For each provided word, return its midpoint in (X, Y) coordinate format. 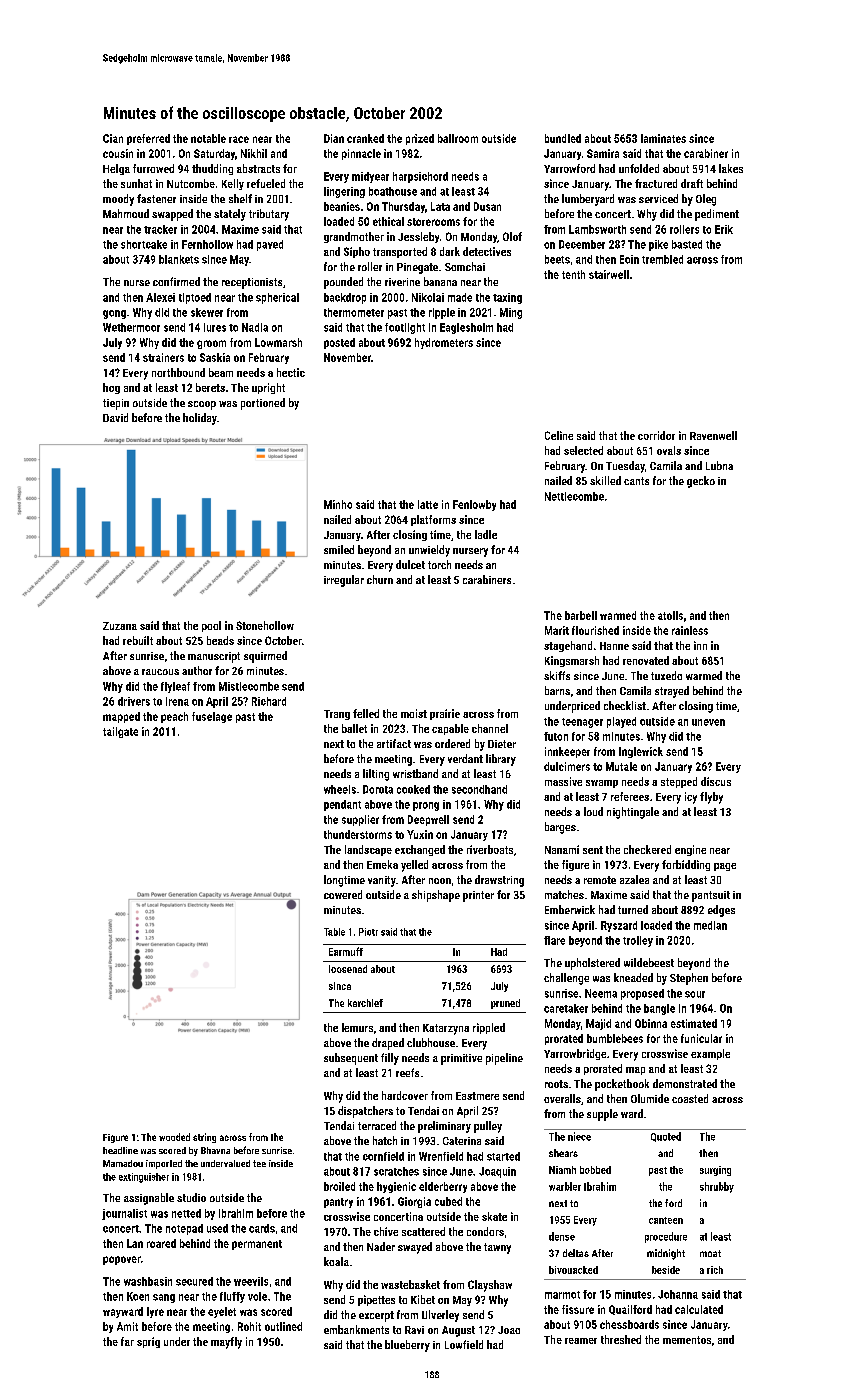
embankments (356, 1329)
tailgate (120, 732)
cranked (365, 138)
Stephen (689, 979)
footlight (405, 328)
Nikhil (254, 153)
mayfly (226, 1343)
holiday (200, 419)
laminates (663, 138)
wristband (415, 773)
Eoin (629, 259)
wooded (174, 1137)
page (725, 867)
